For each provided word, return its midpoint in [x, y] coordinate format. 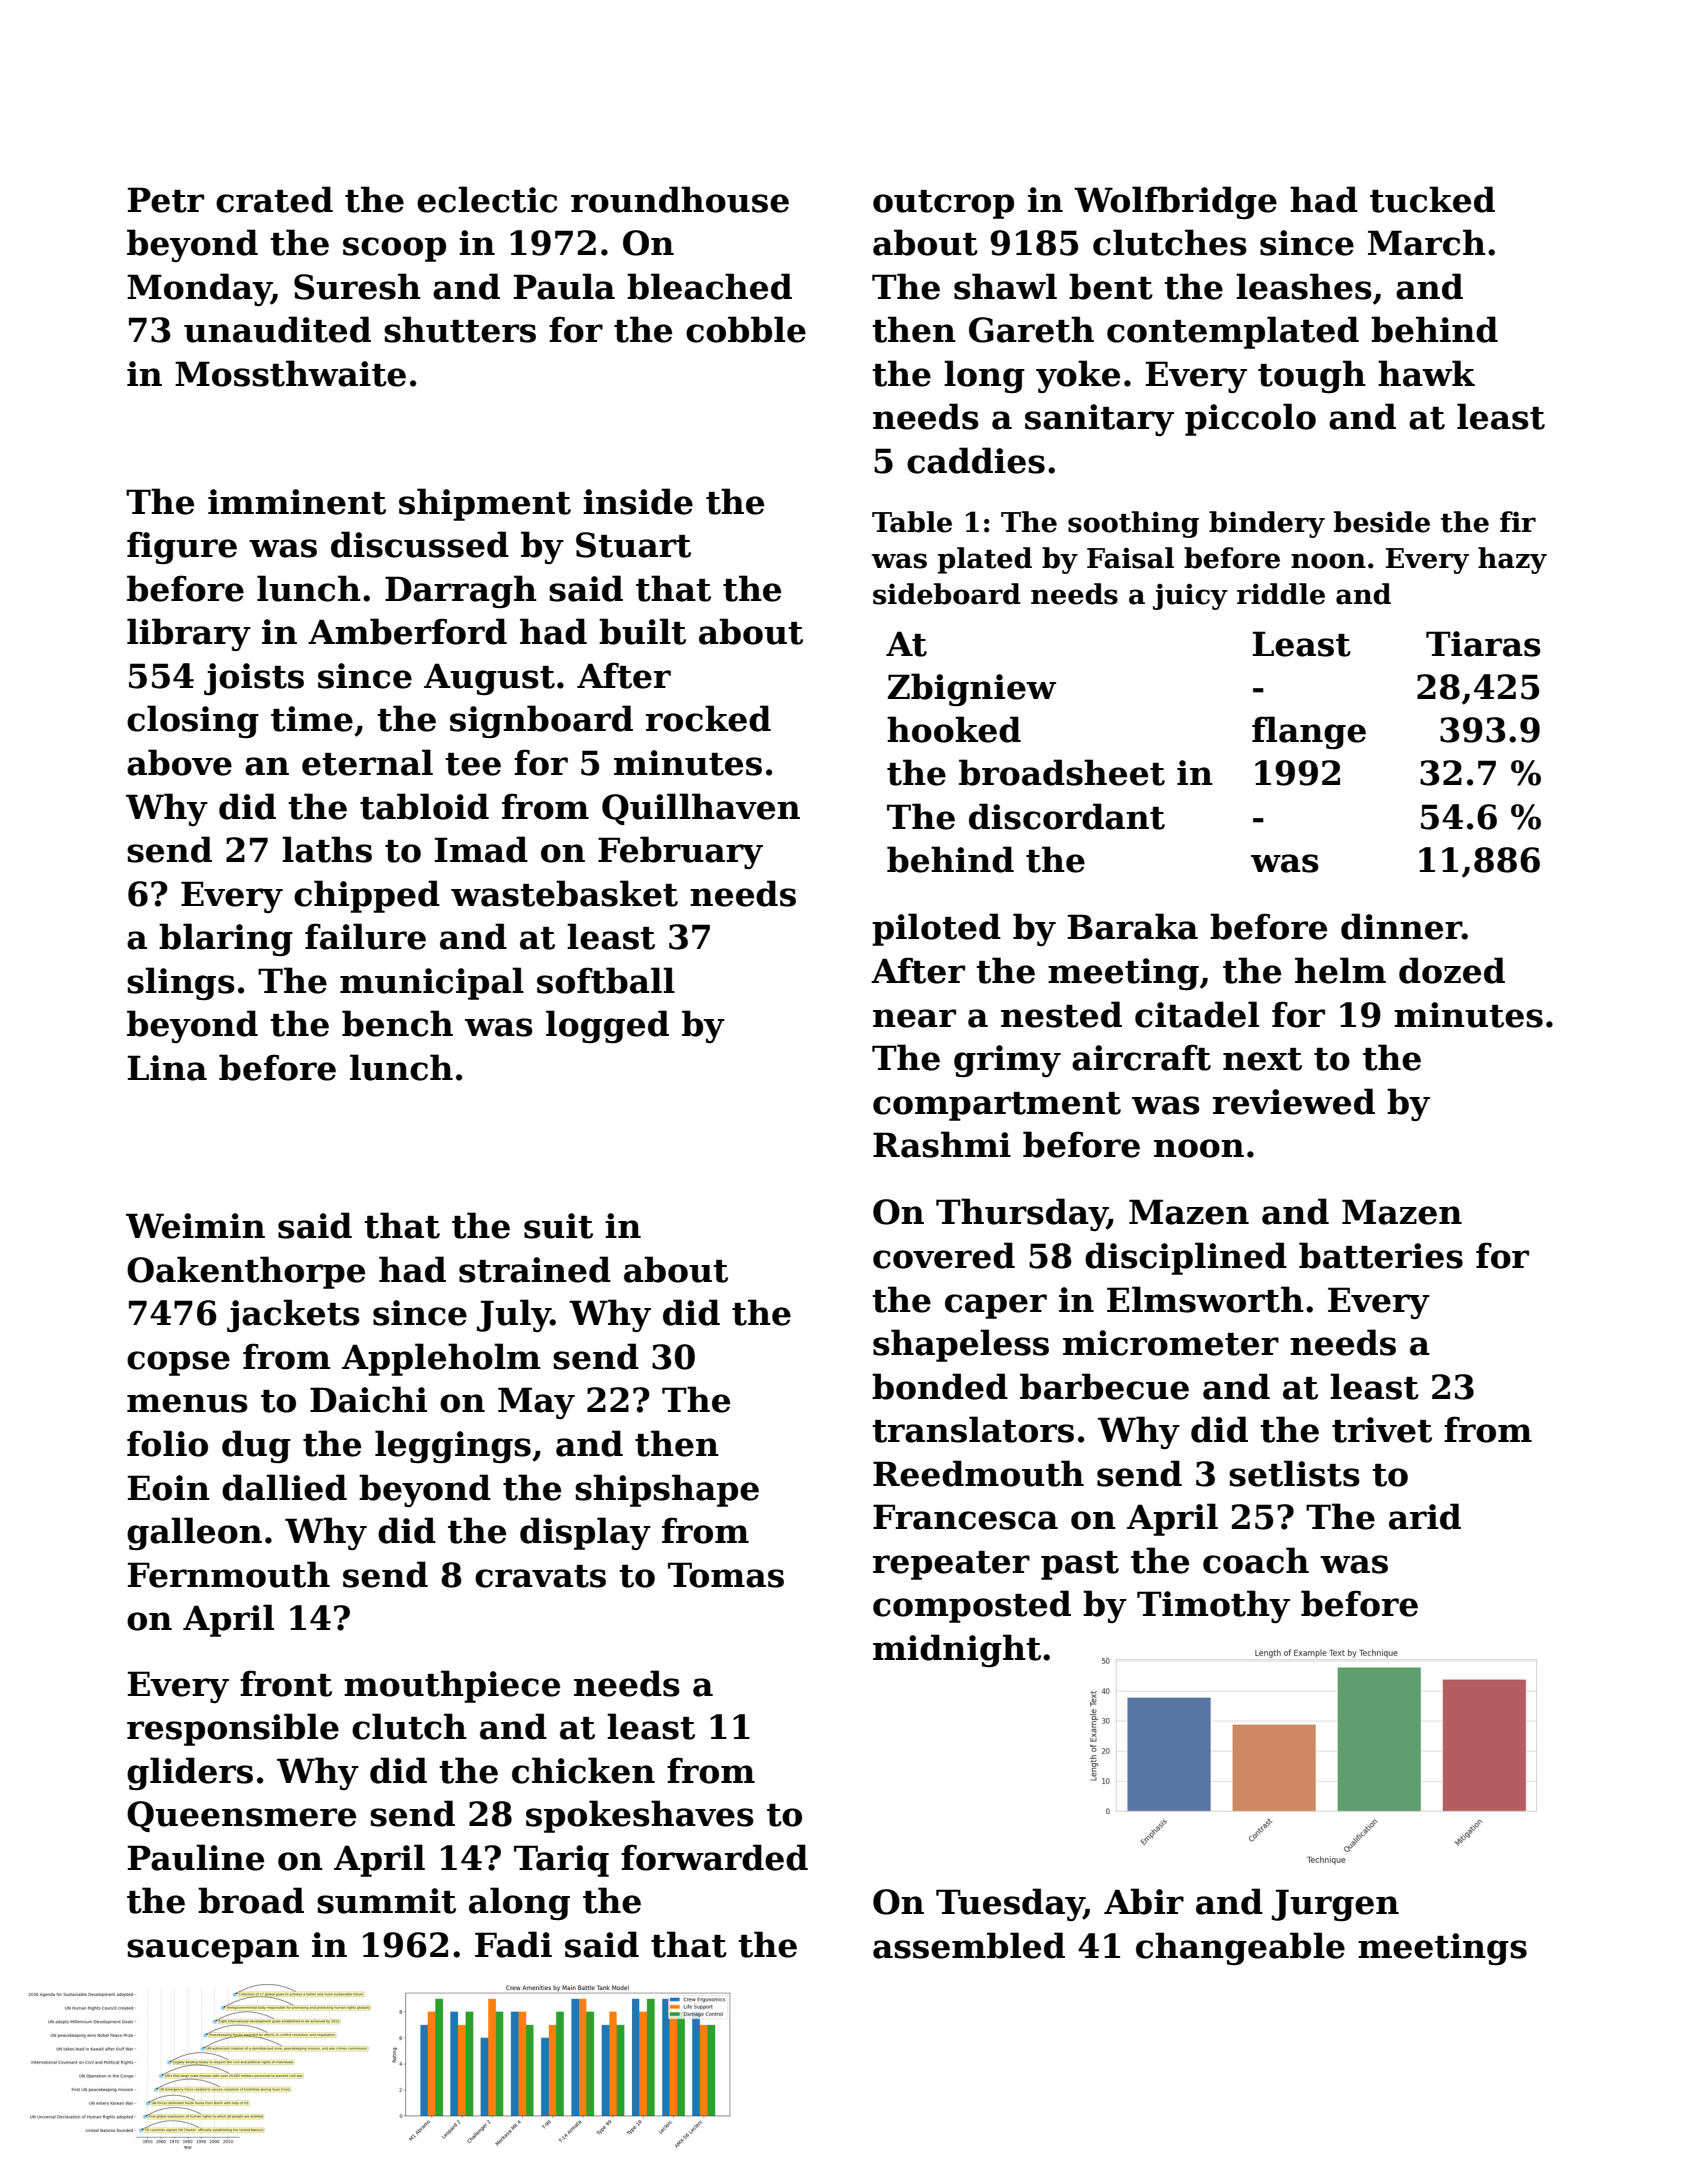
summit [386, 1901]
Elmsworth [1205, 1299]
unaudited [277, 329]
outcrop [943, 204]
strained [535, 1269]
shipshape [667, 1490]
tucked [1432, 199]
